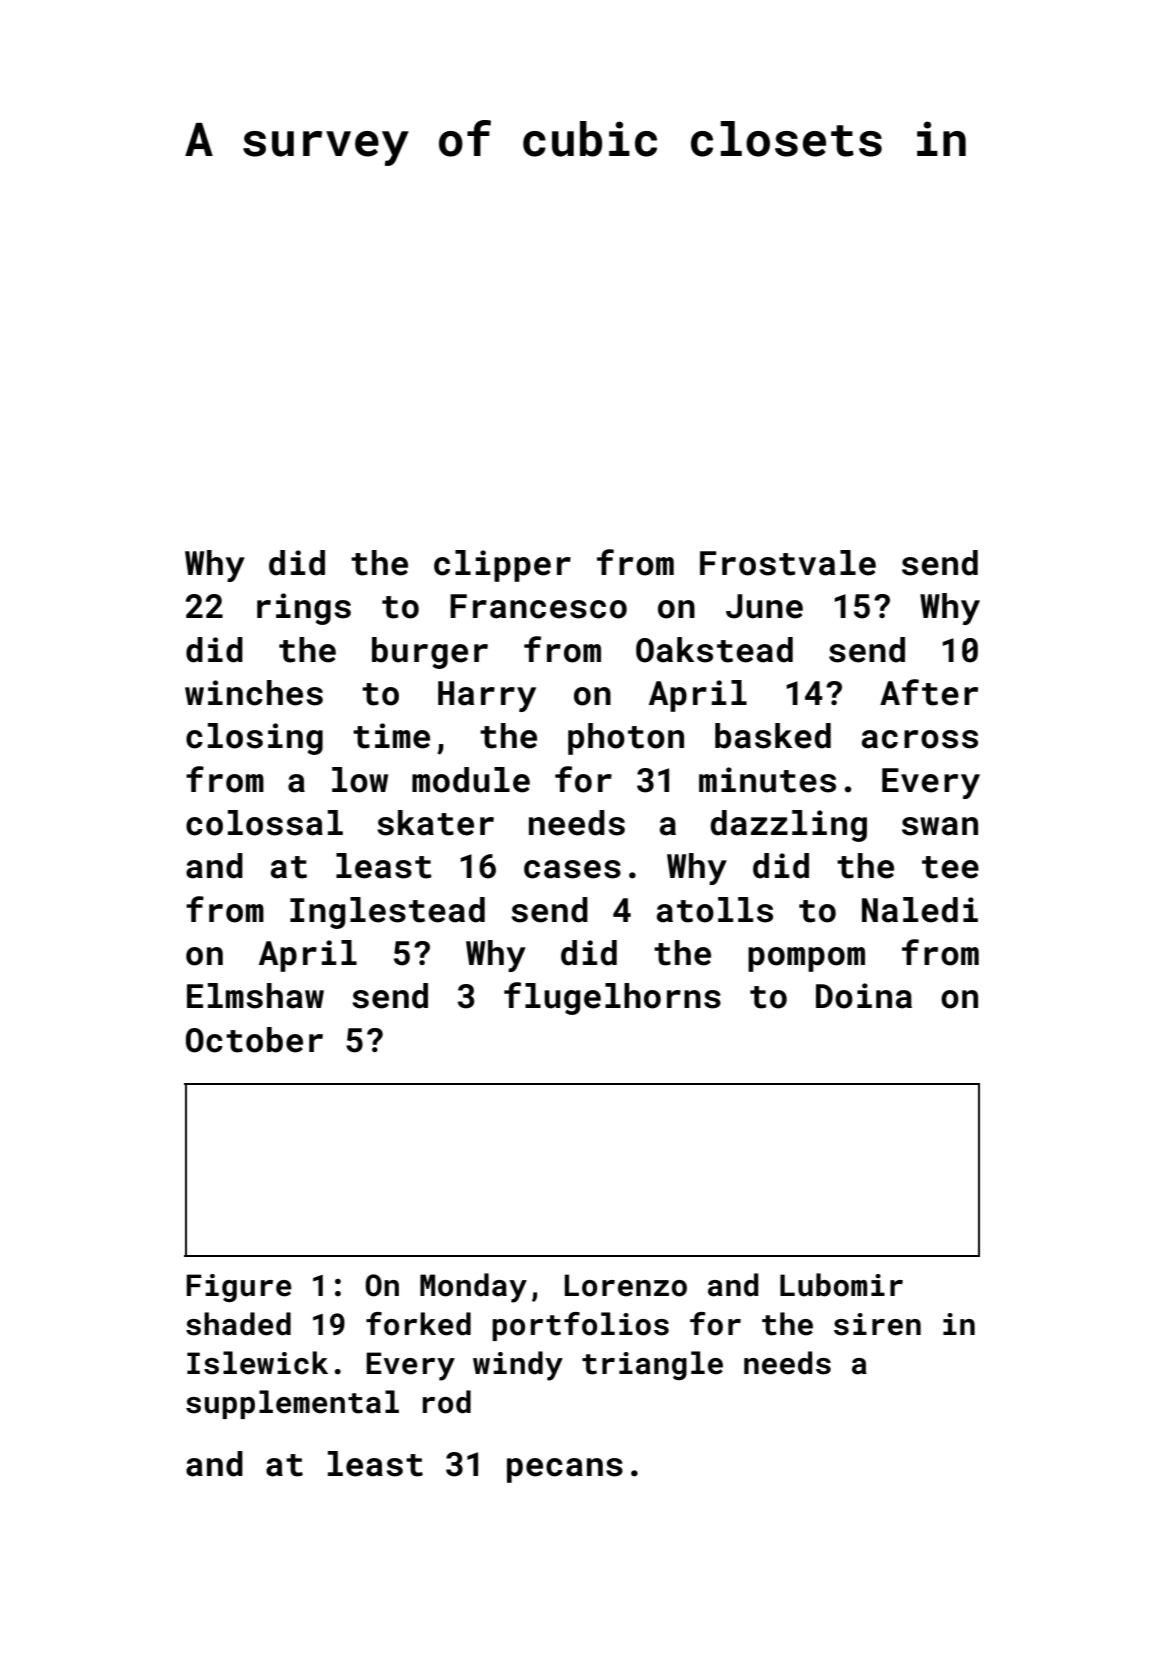 This page has height=1654, width=1165. What do you see at coordinates (652, 1365) in the page?
I see `triangle` at bounding box center [652, 1365].
